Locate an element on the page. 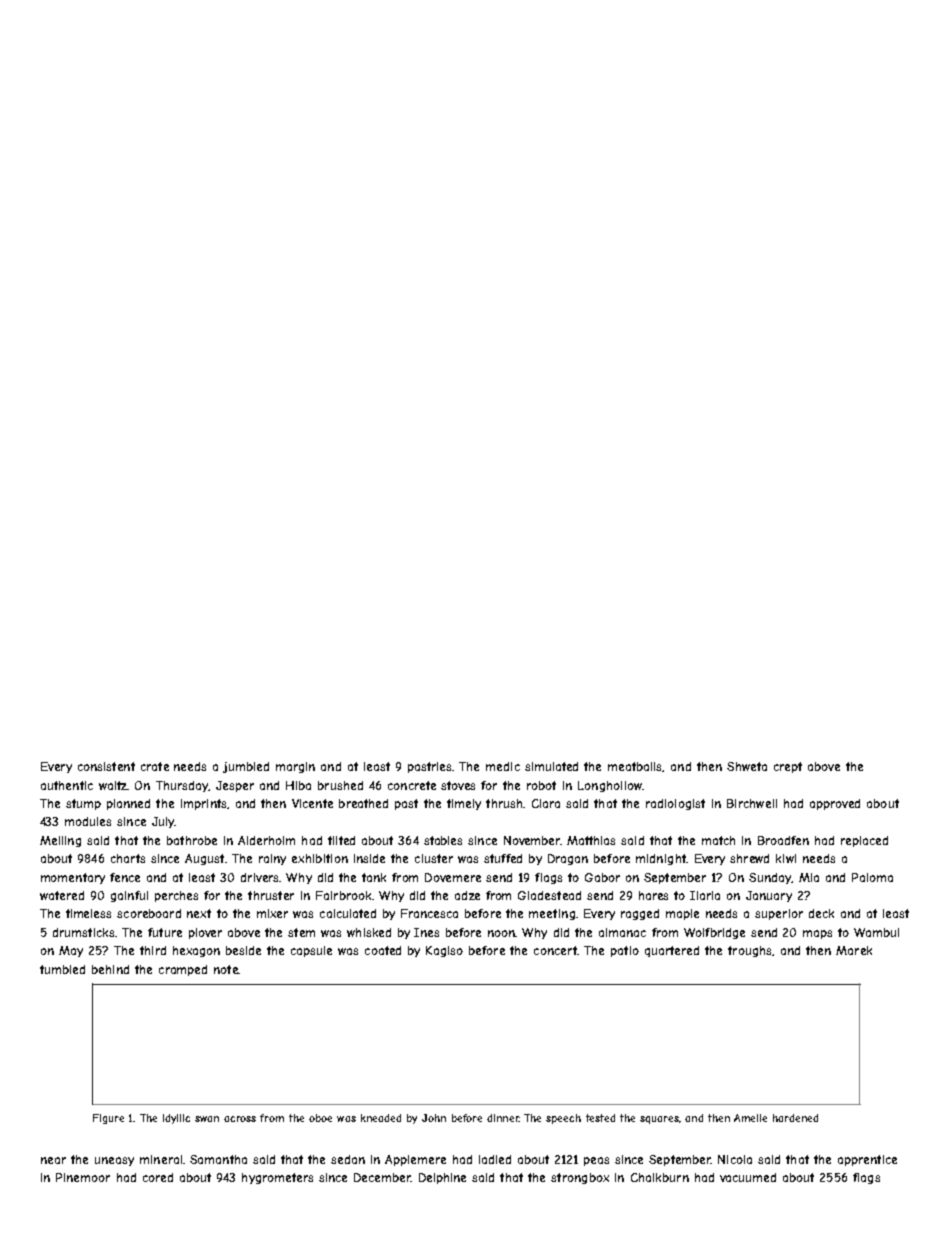 The height and width of the document is (1233, 952). cored is located at coordinates (158, 1177).
